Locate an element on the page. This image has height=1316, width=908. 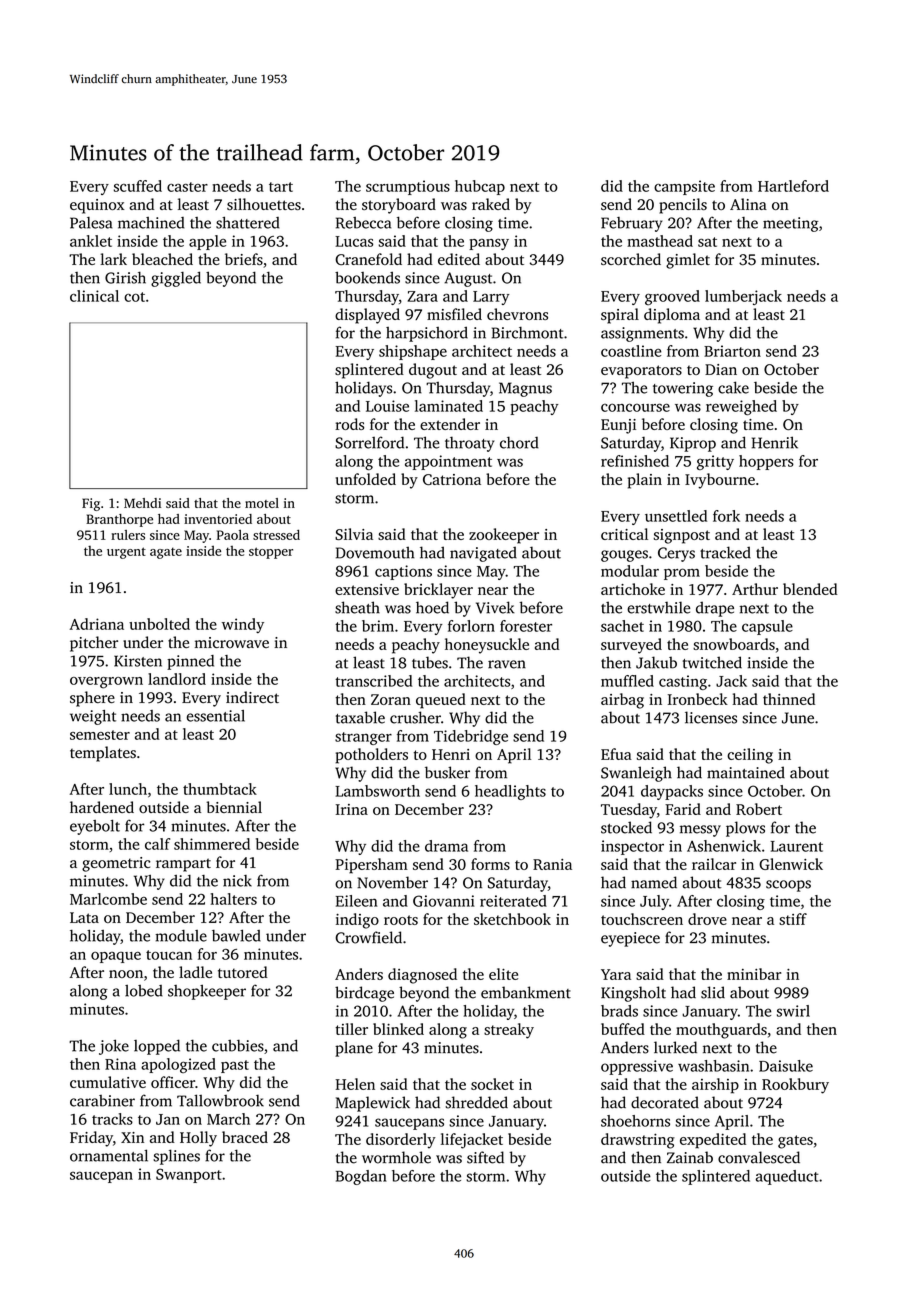
giggled is located at coordinates (176, 279).
